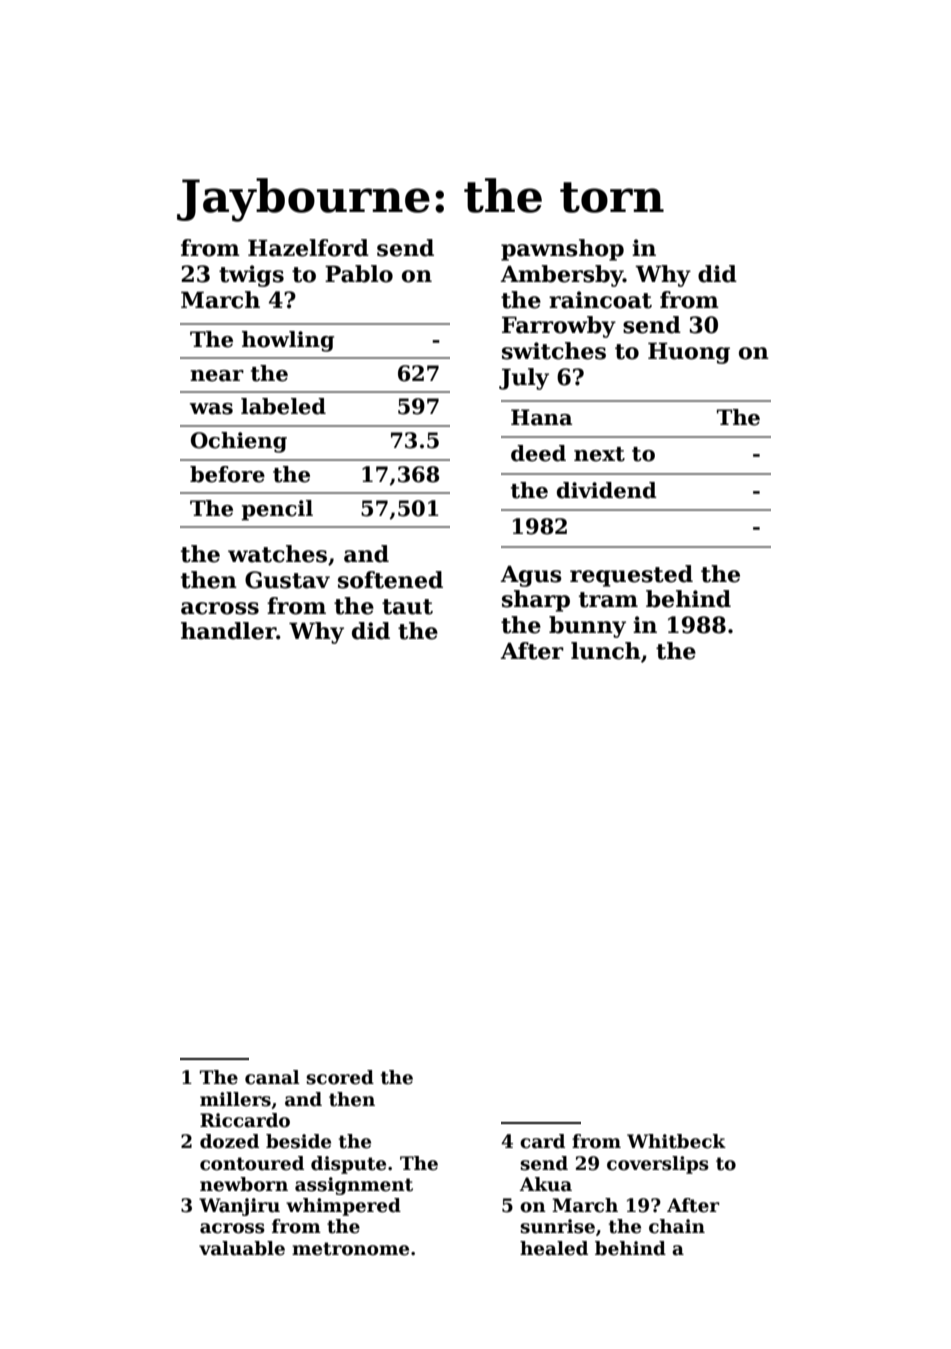  I want to click on pawnshop, so click(562, 250).
